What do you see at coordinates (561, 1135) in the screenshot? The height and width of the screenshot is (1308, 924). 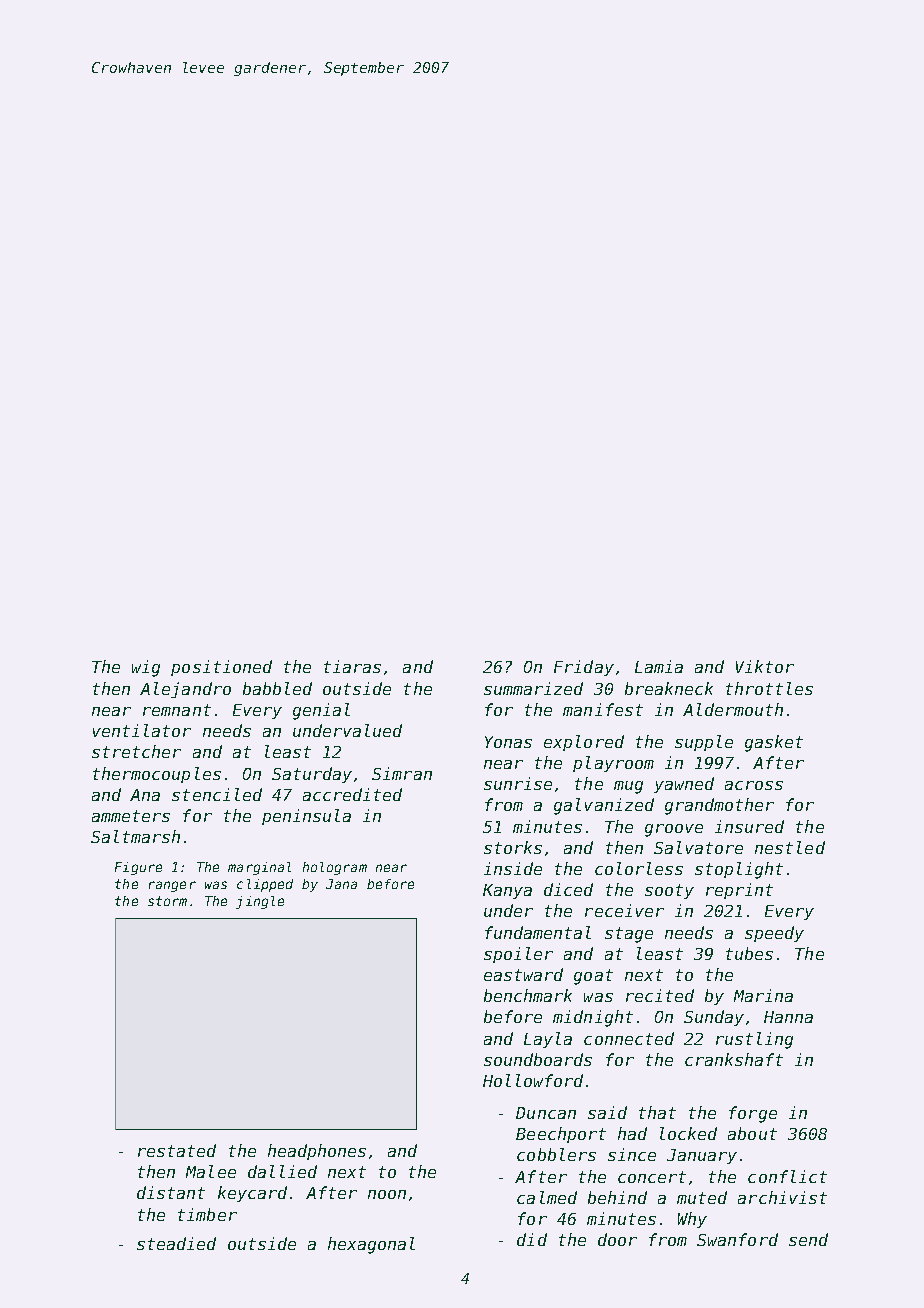 I see `Beechport` at bounding box center [561, 1135].
